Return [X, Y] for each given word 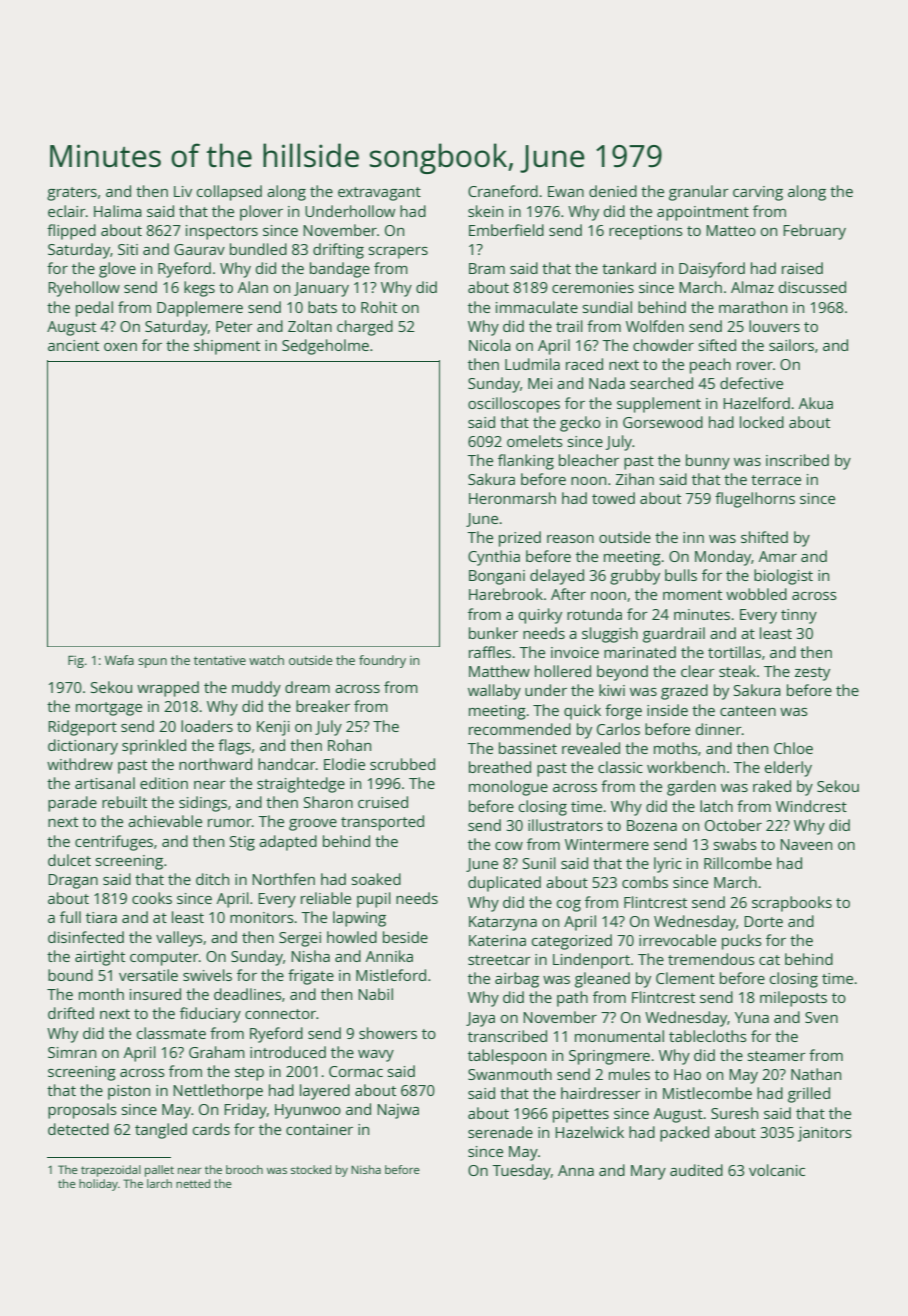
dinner [719, 729]
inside [667, 710]
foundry [382, 661]
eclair [67, 211]
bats [322, 307]
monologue [508, 788]
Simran [72, 1052]
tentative [220, 660]
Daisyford [712, 270]
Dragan [73, 881]
